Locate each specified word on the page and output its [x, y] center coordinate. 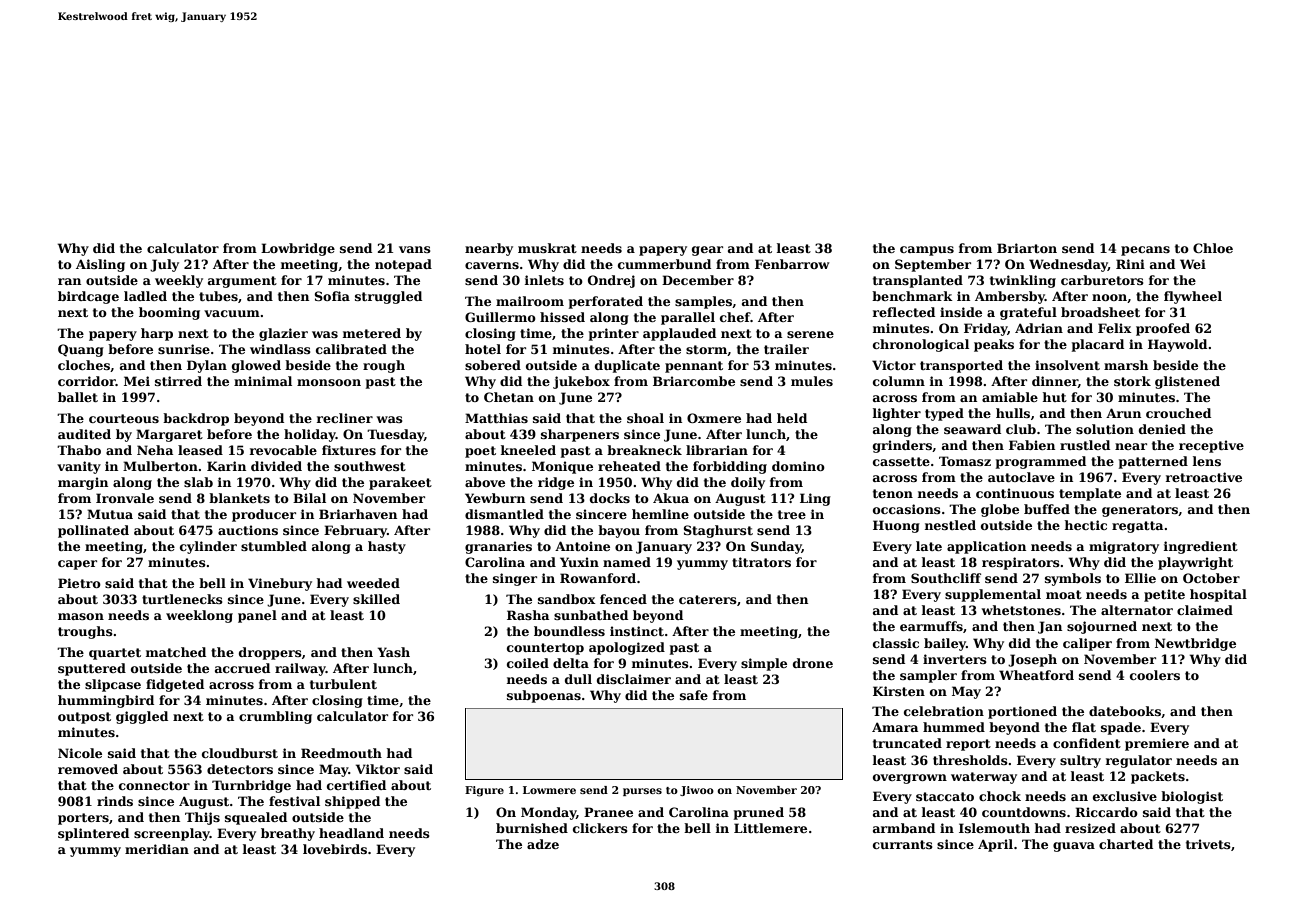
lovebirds [335, 849]
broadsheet [1100, 312]
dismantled [504, 514]
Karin [226, 466]
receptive [1211, 446]
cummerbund [664, 264]
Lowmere [549, 790]
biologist [1192, 797]
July [164, 265]
